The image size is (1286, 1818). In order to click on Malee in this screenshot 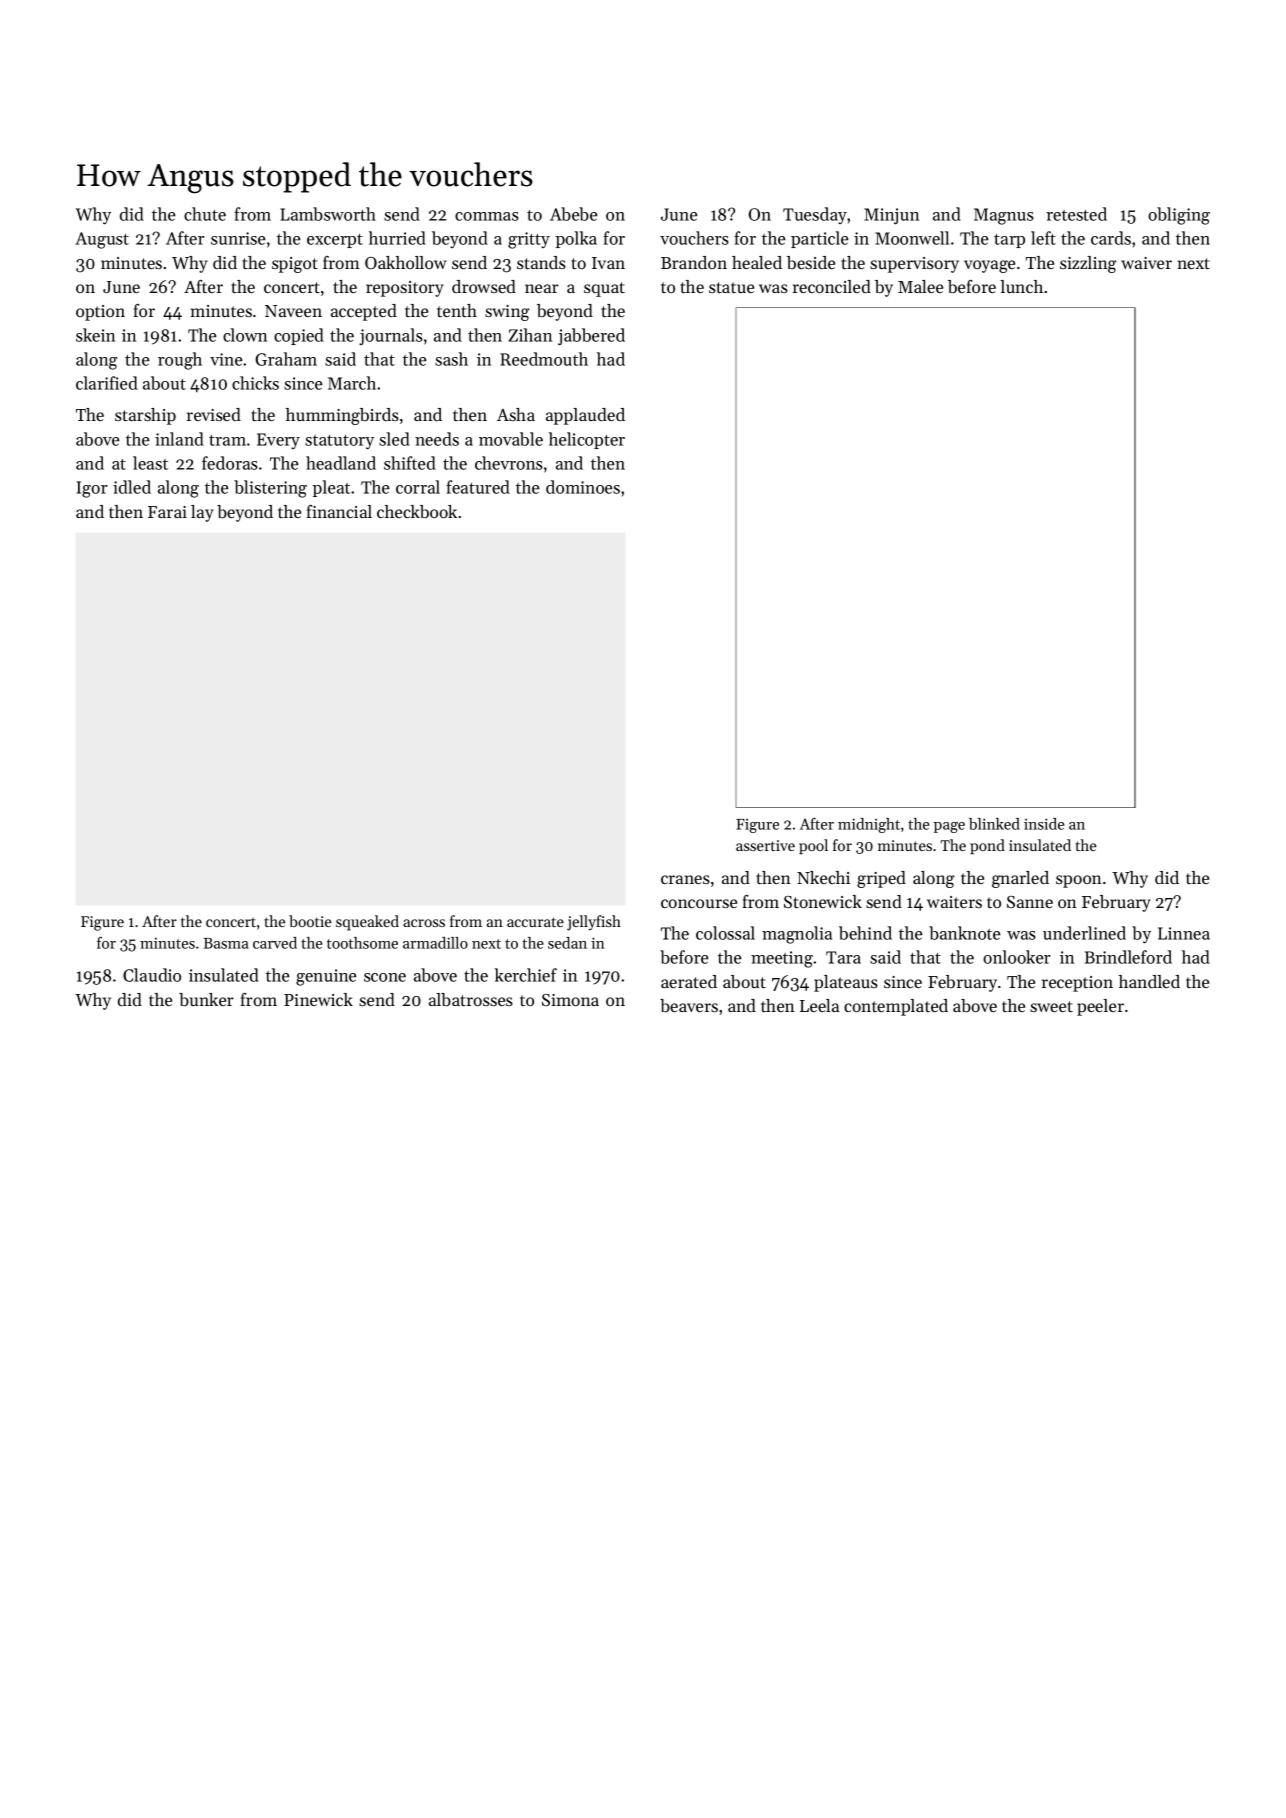, I will do `click(920, 286)`.
